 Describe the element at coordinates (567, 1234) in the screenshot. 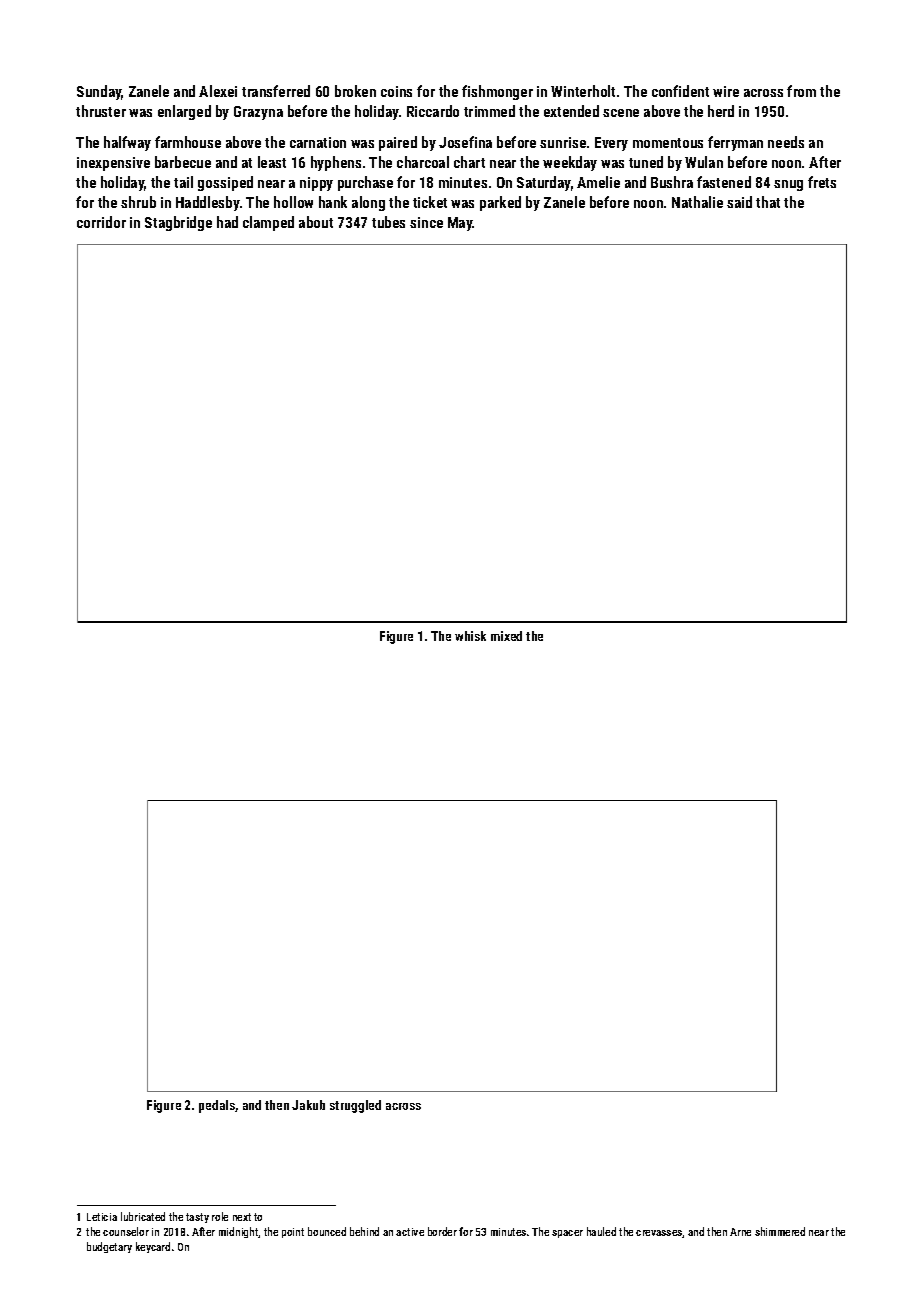

I see `spacer` at that location.
